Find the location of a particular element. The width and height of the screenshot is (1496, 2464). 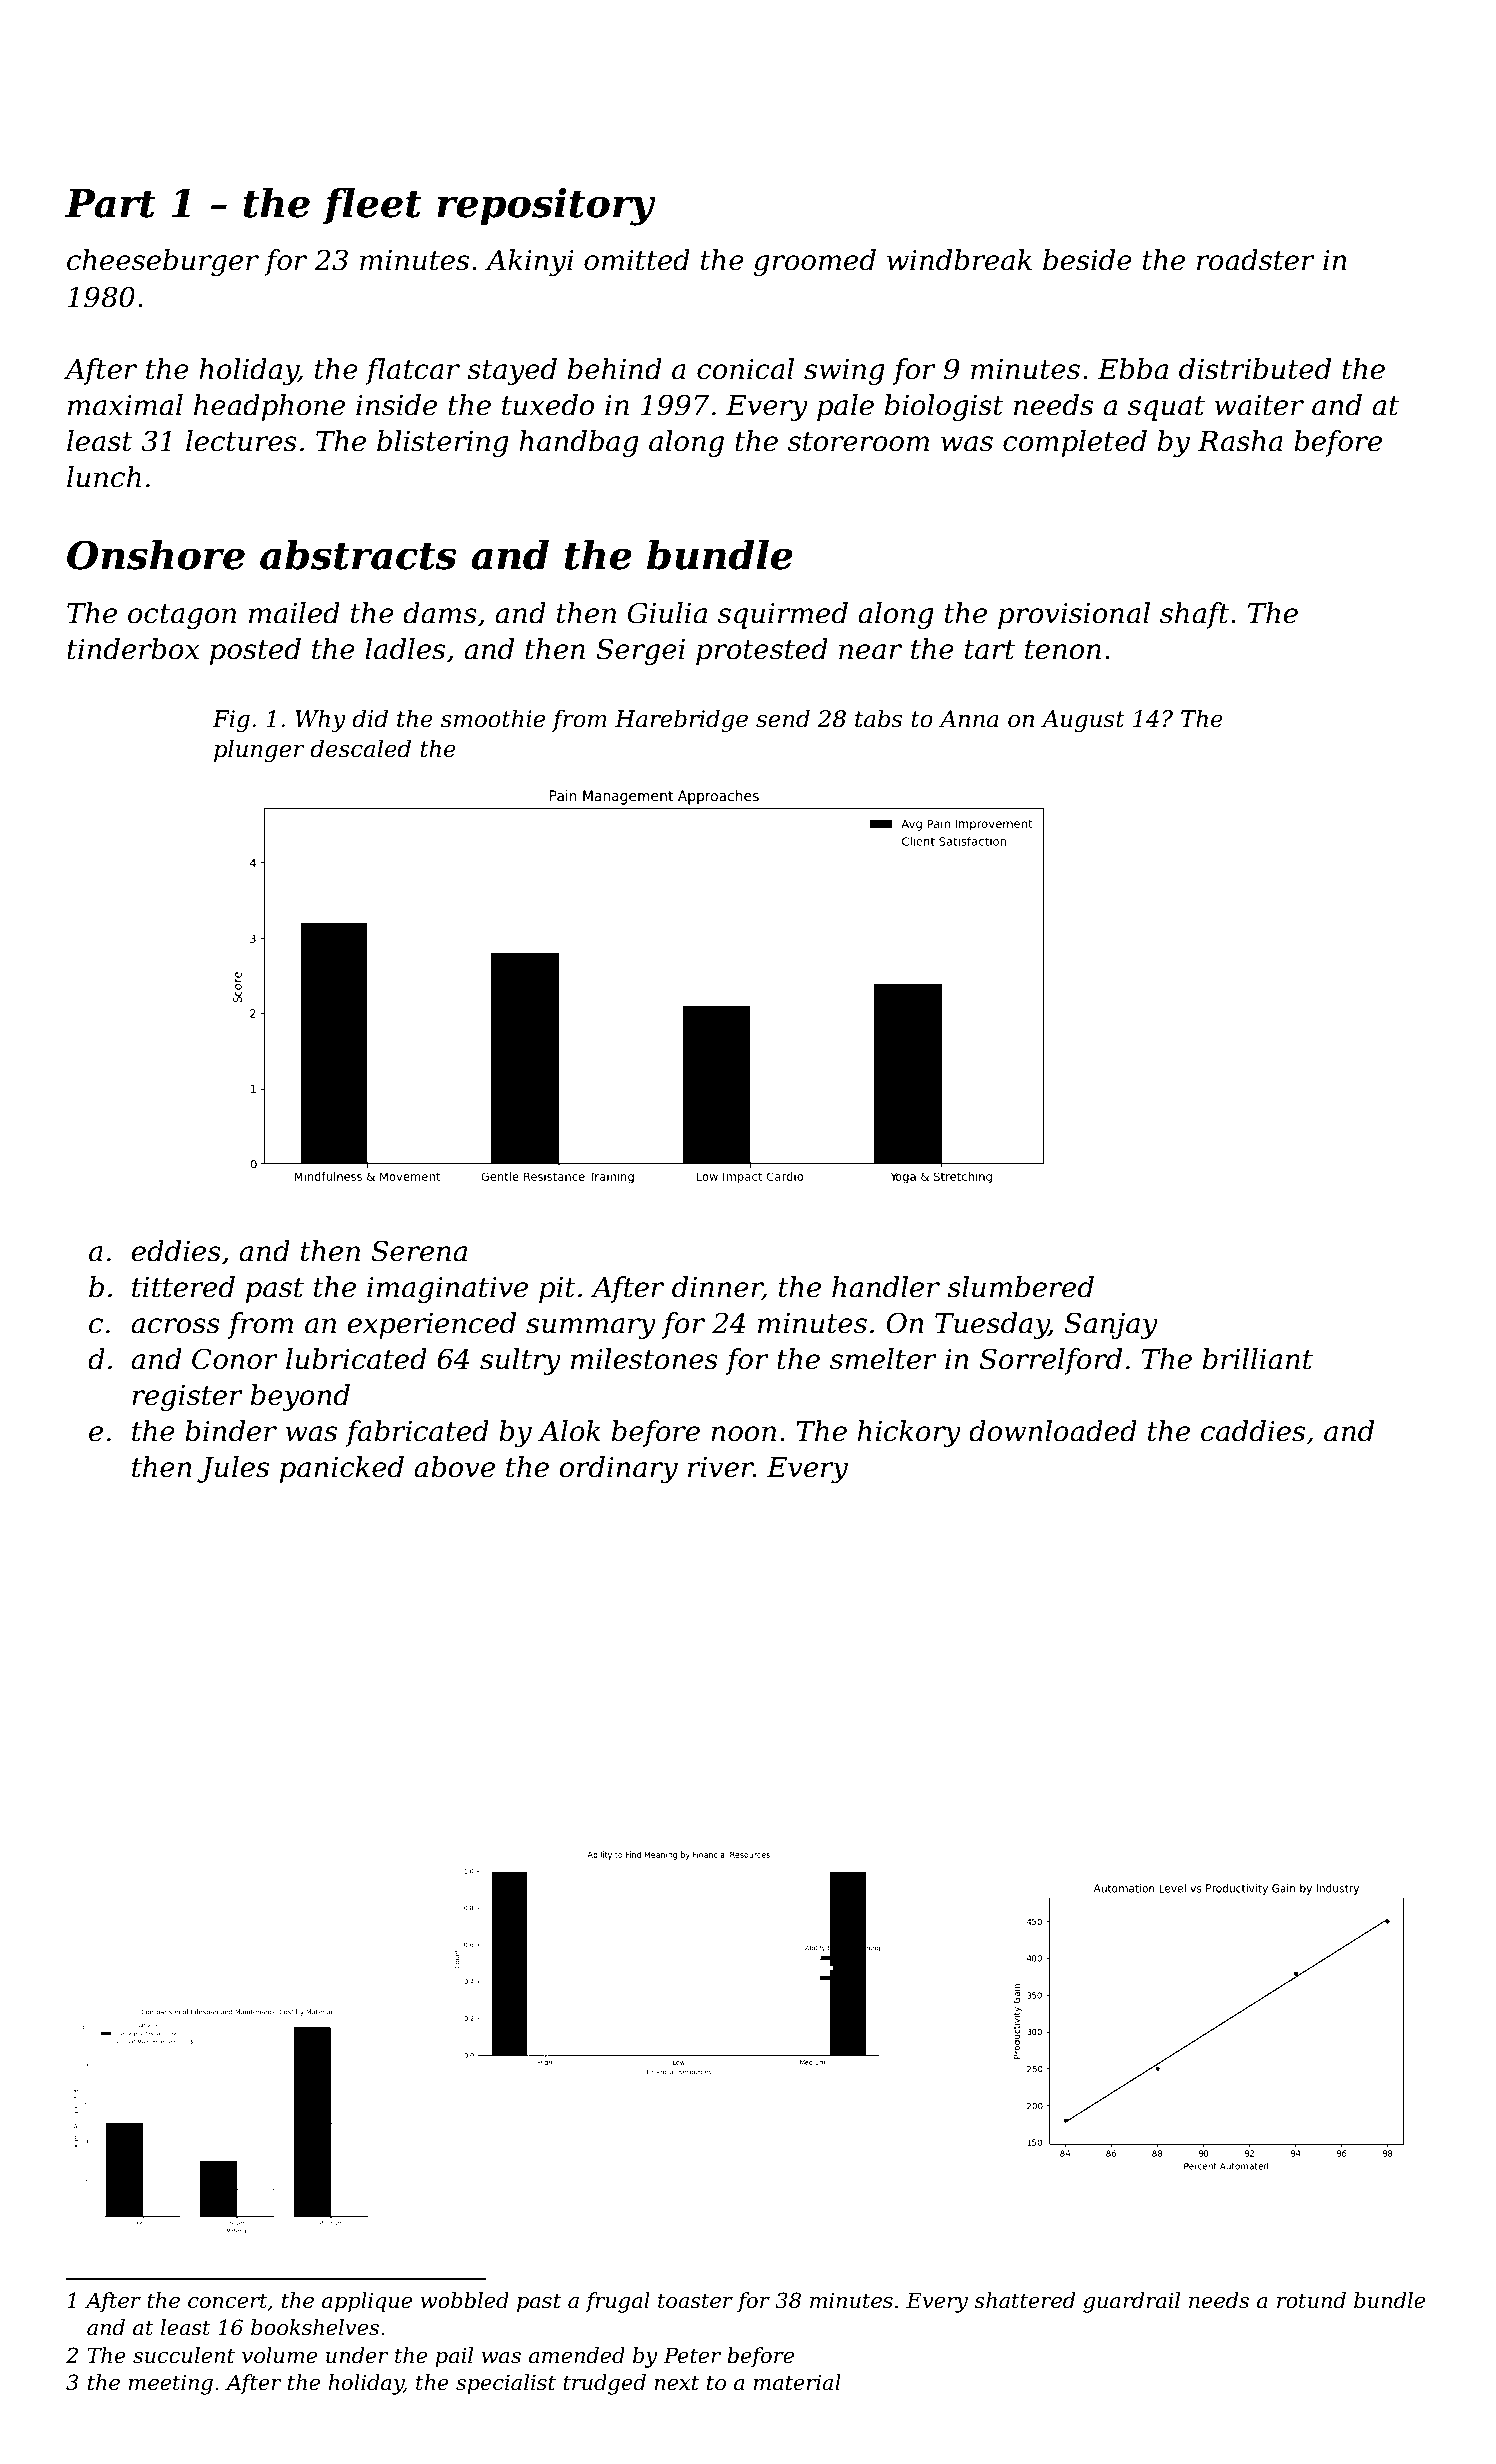

beside is located at coordinates (1087, 260).
